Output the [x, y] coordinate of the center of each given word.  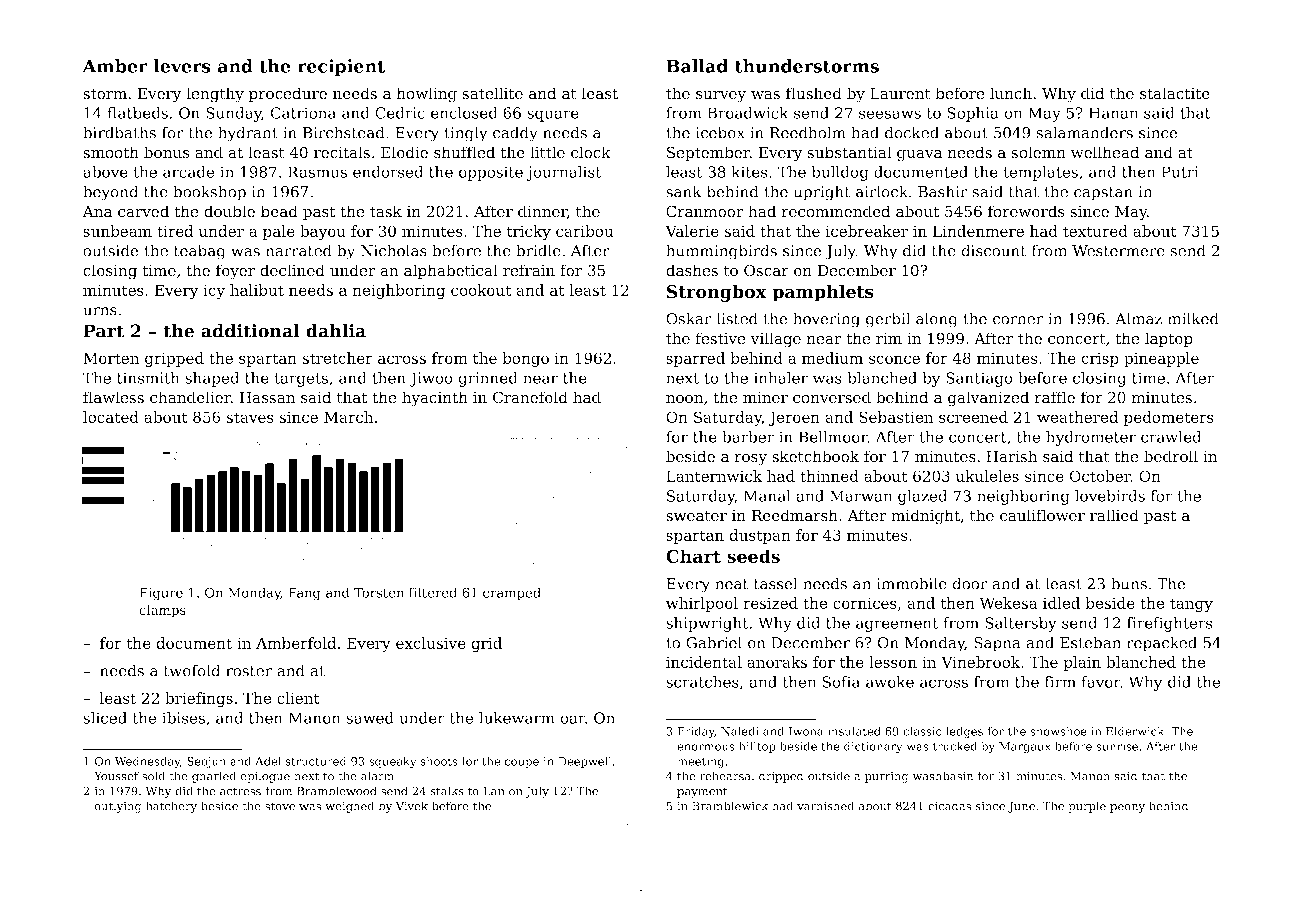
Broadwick [748, 113]
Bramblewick [730, 806]
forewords [1026, 211]
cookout [481, 290]
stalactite [1175, 93]
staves [250, 417]
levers [182, 66]
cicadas [949, 806]
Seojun [206, 762]
